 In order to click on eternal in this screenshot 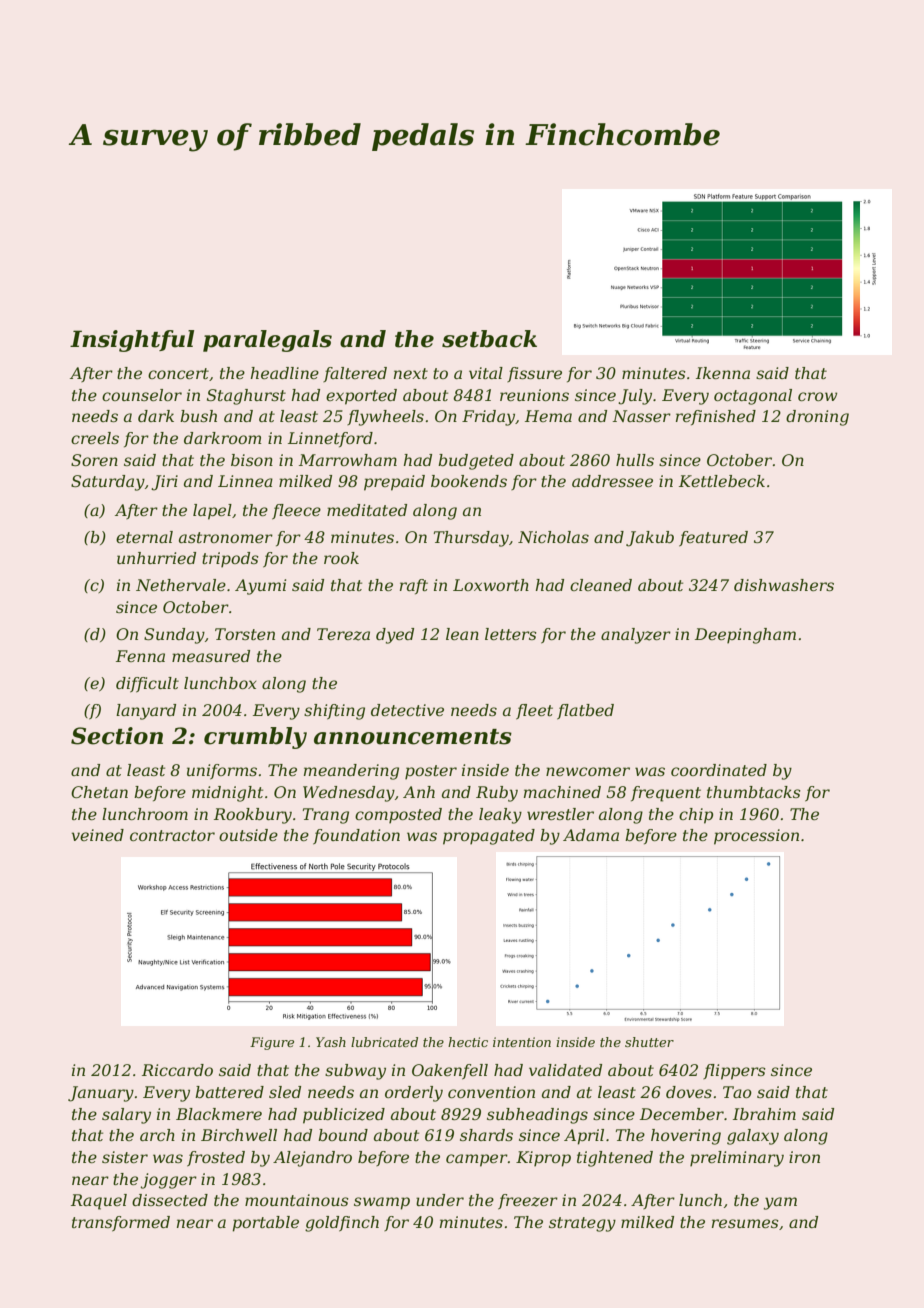, I will do `click(144, 537)`.
